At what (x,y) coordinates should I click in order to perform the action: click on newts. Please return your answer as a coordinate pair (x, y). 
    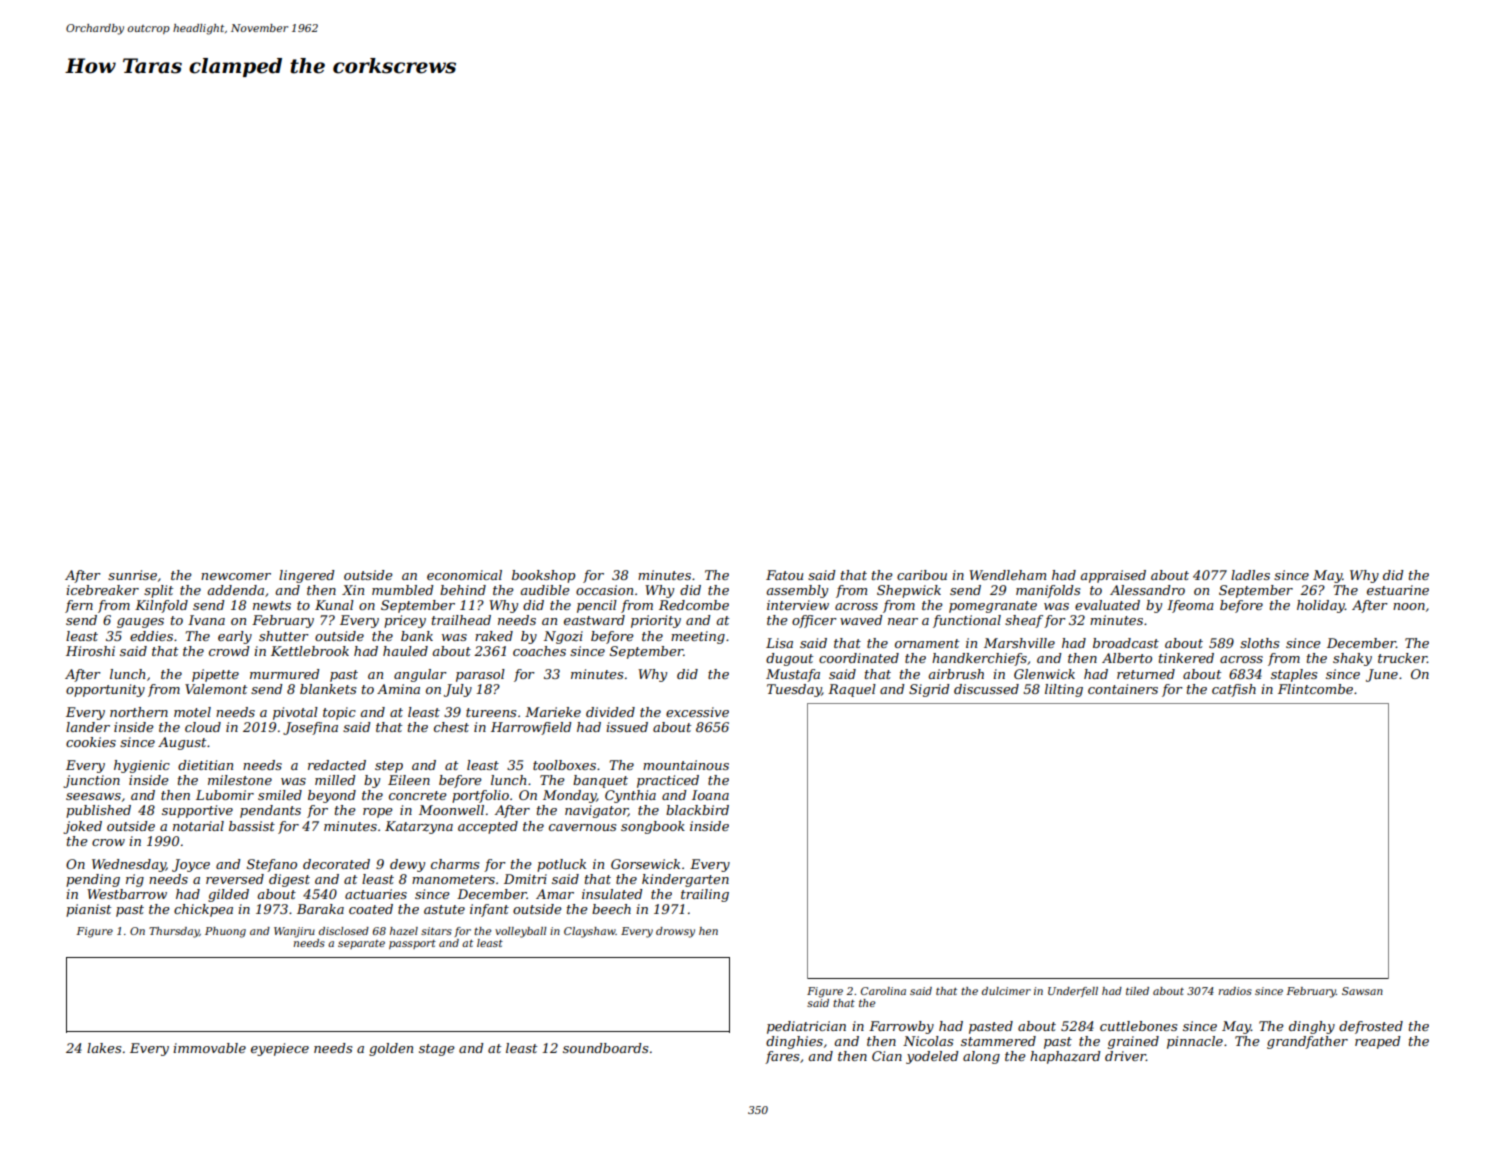
    Looking at the image, I should click on (272, 605).
